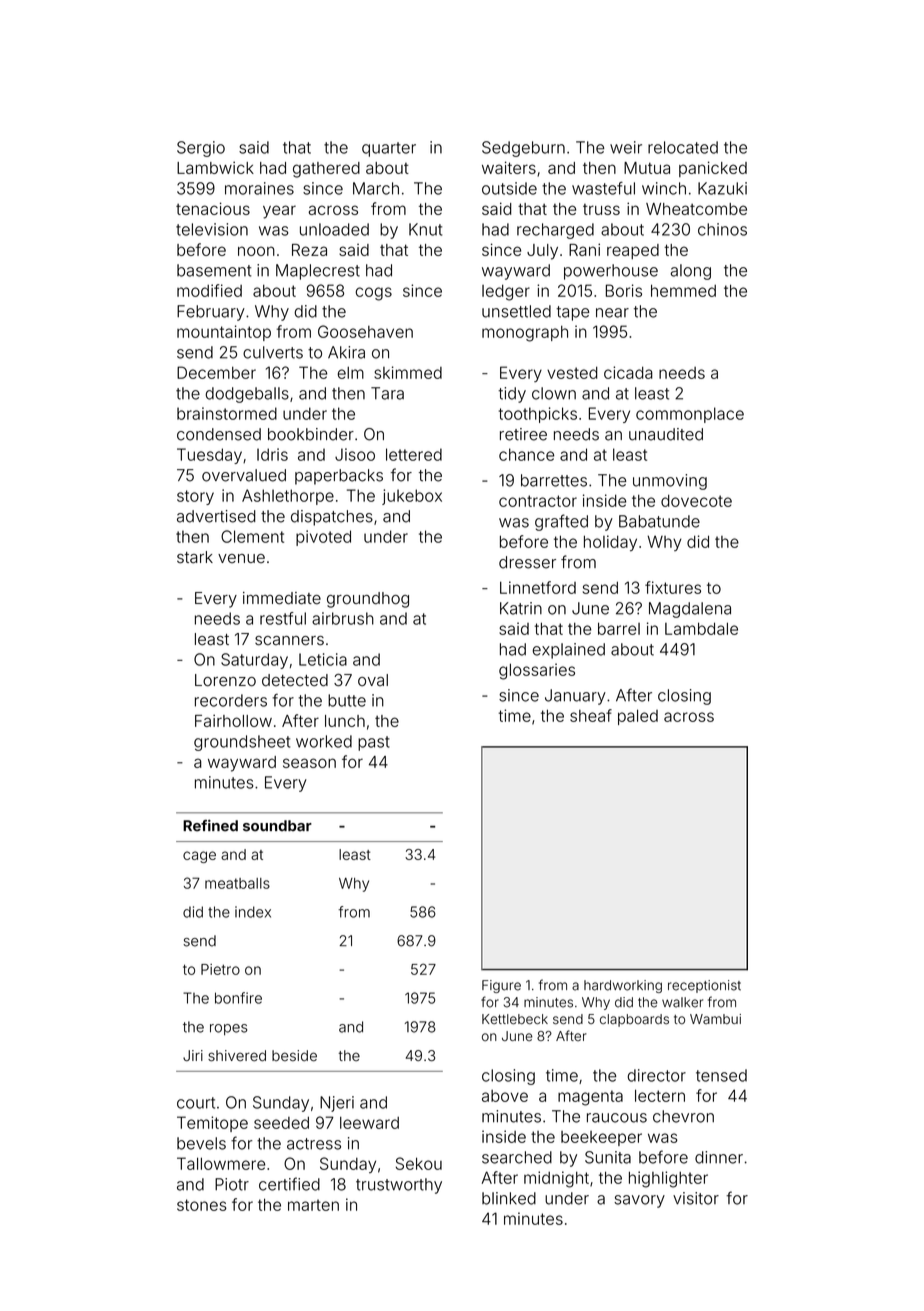 The height and width of the page is (1311, 924). I want to click on stones, so click(202, 1205).
